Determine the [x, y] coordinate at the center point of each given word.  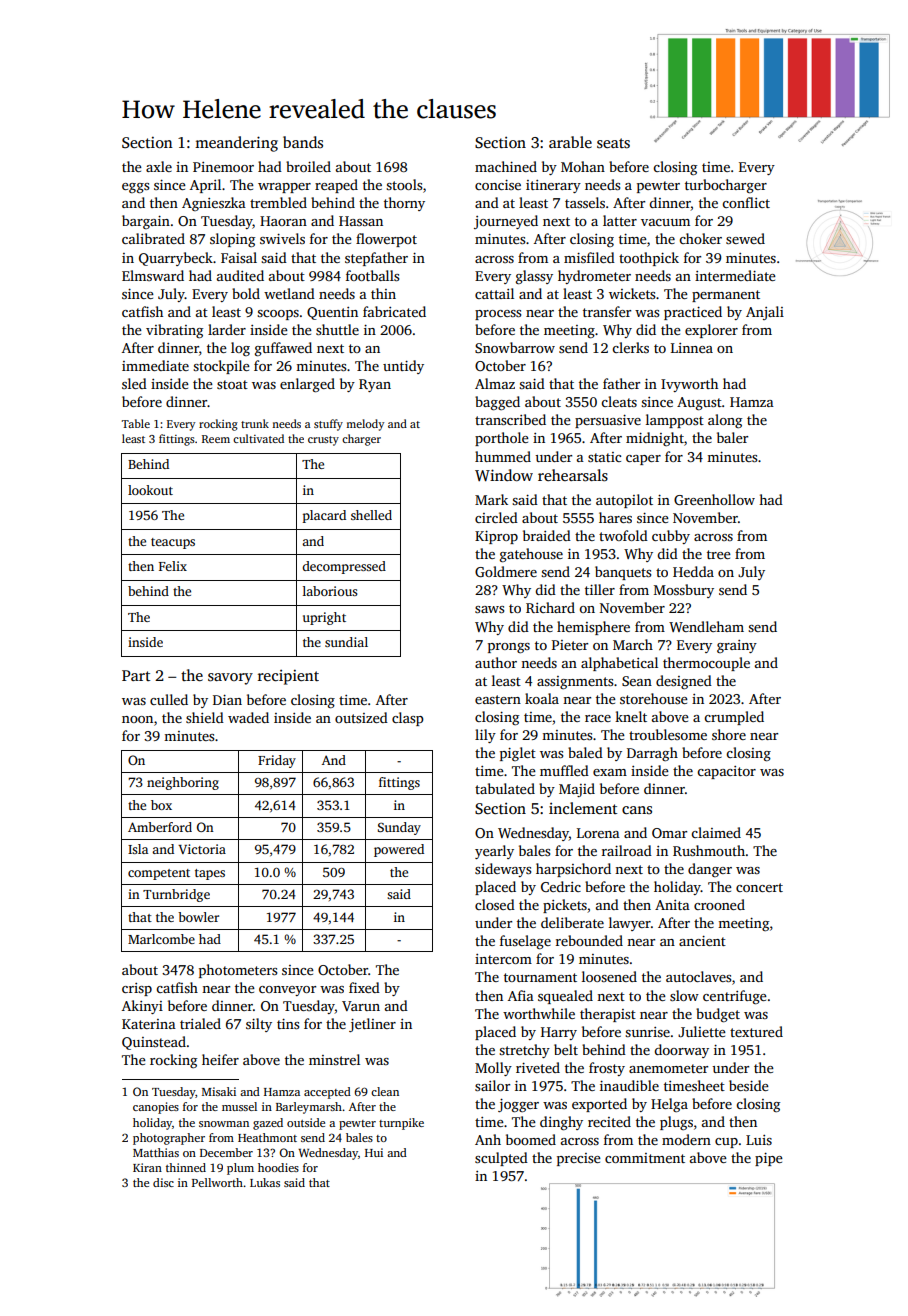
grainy [737, 646]
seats [613, 143]
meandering [236, 144]
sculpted [501, 1159]
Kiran [147, 1167]
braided [547, 535]
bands [303, 142]
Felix [173, 566]
